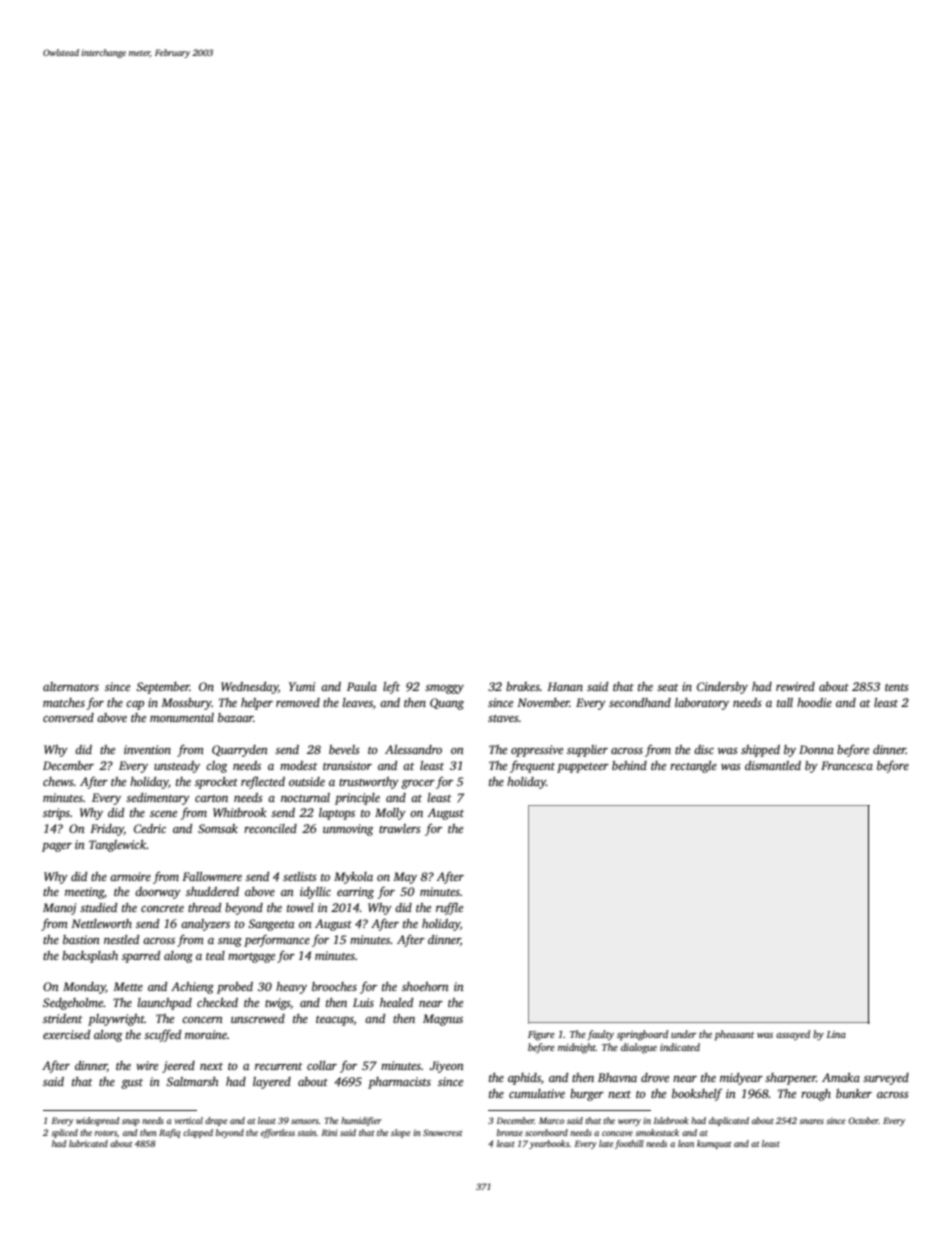 Image resolution: width=952 pixels, height=1233 pixels. I want to click on pheasant, so click(734, 1035).
